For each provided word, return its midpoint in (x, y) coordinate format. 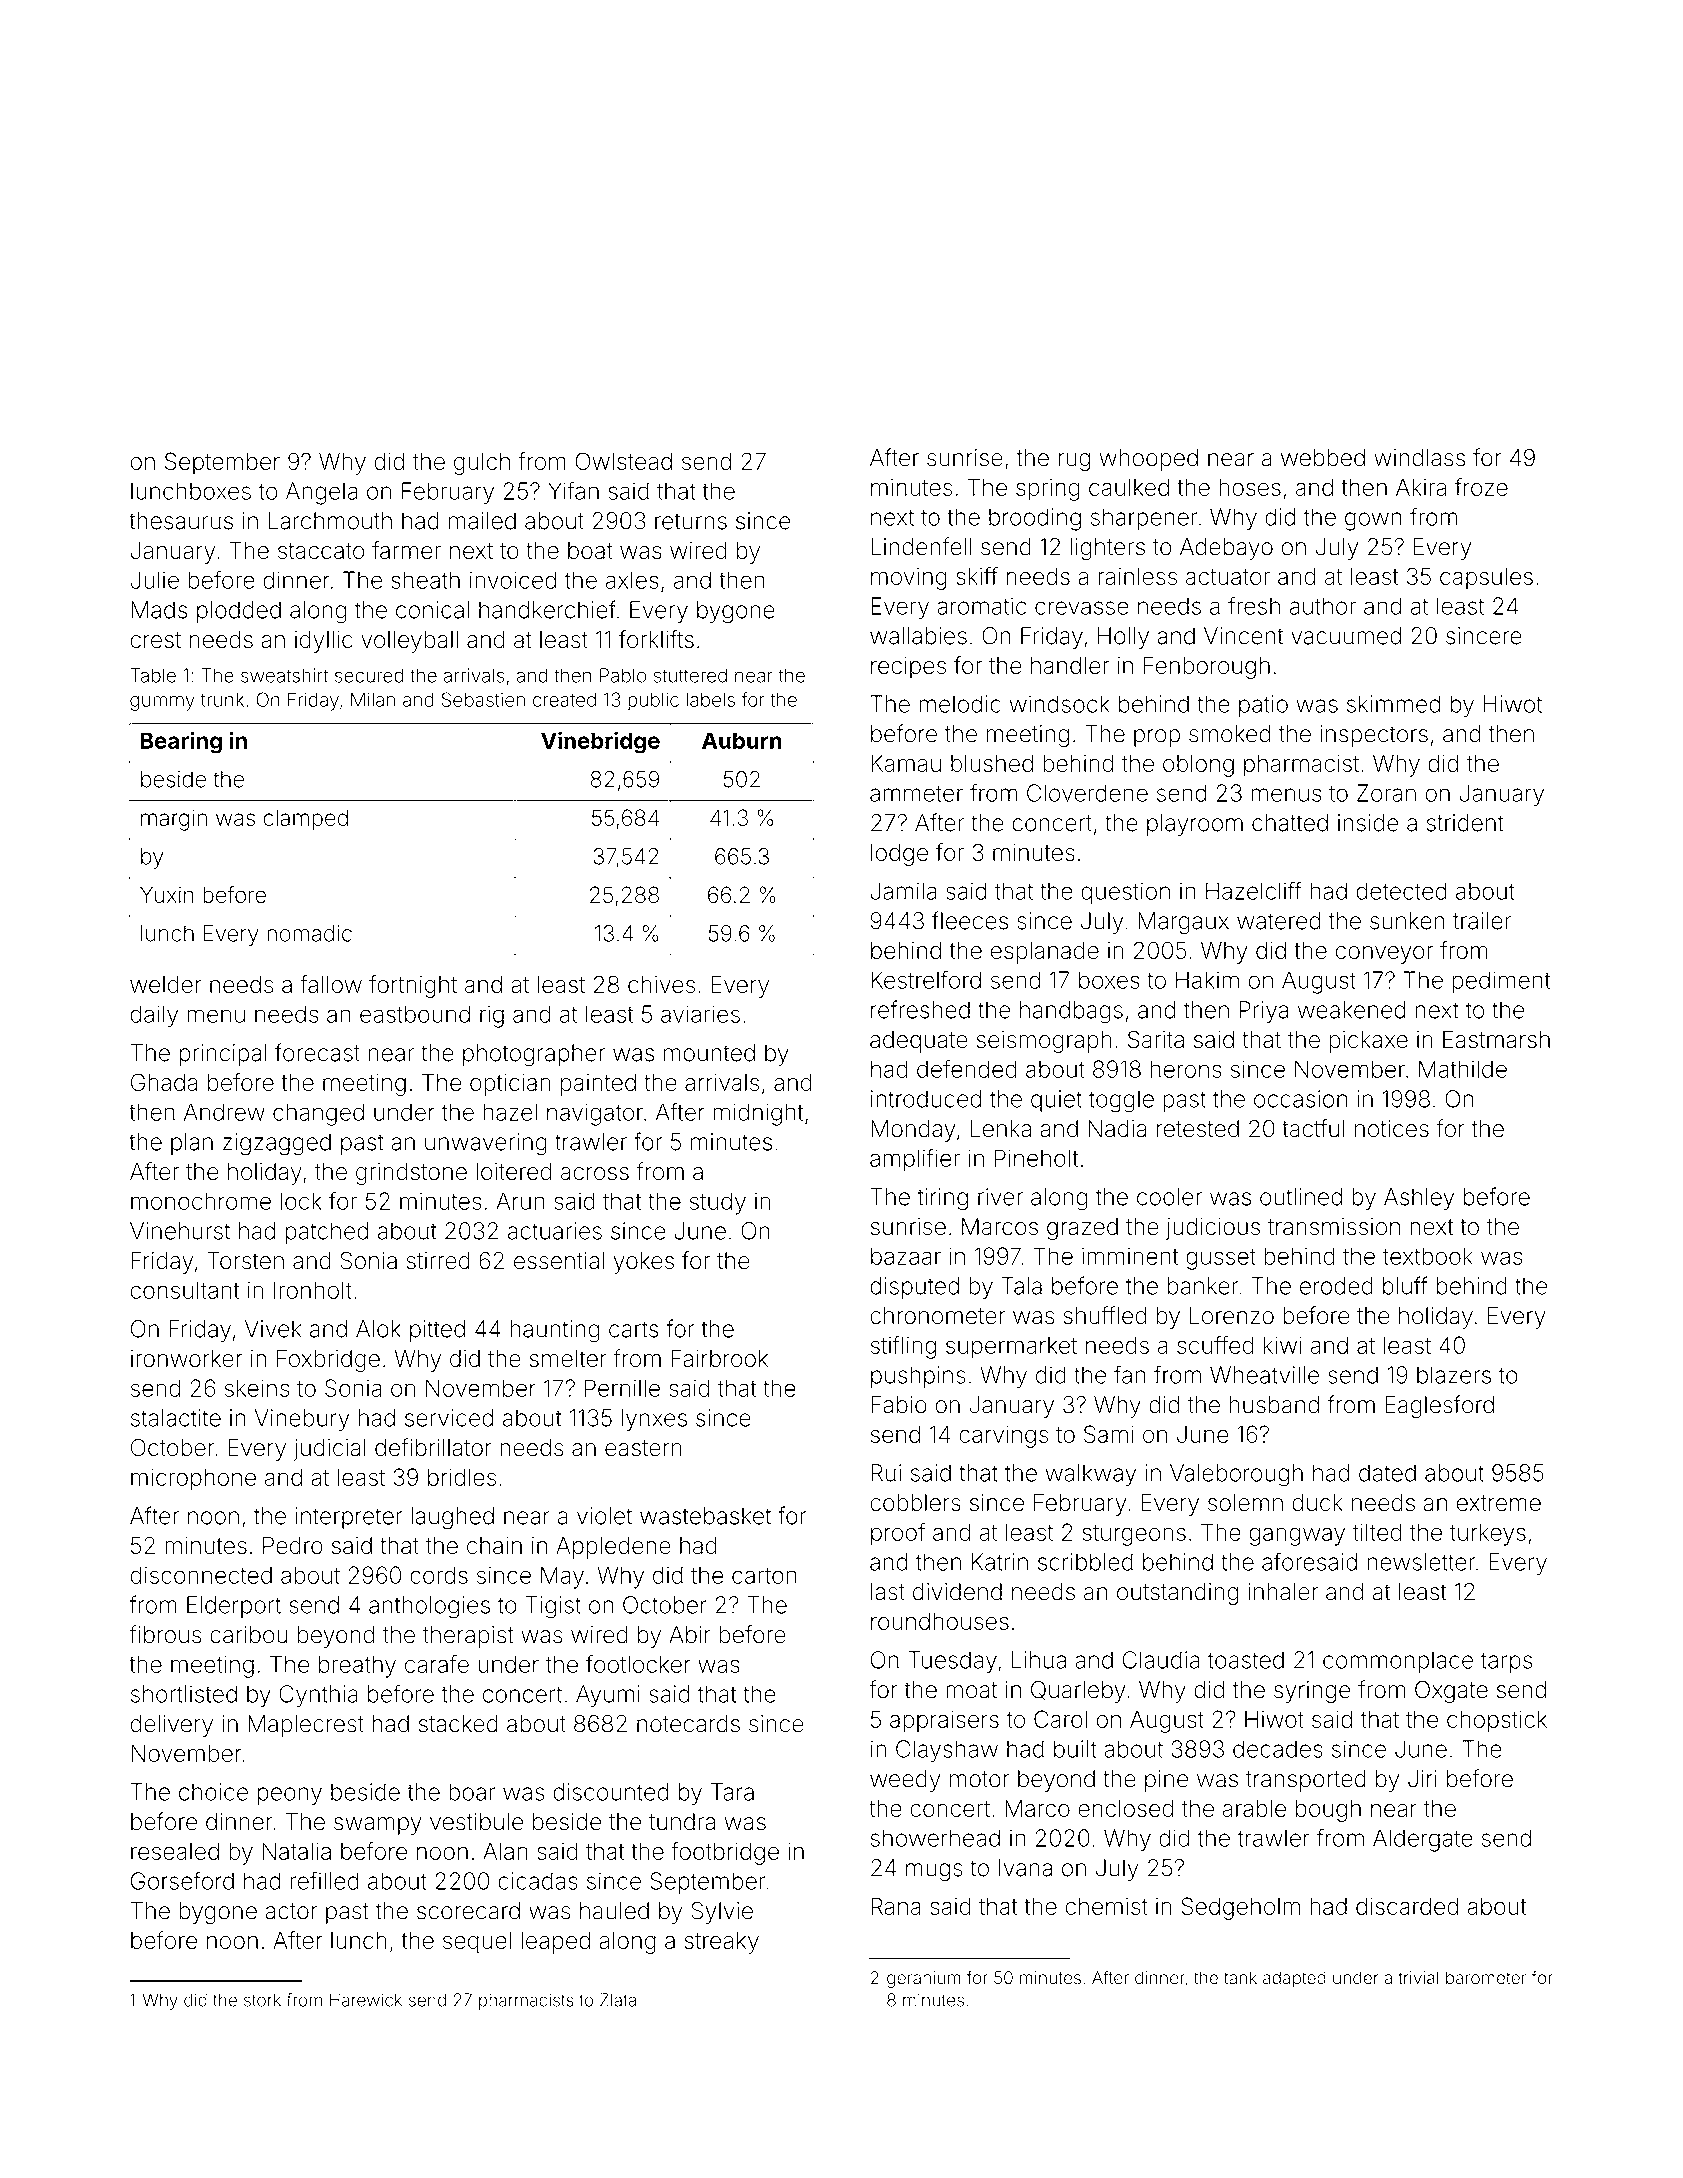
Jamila (903, 891)
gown (1373, 521)
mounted (709, 1053)
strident (1465, 823)
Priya (1264, 1012)
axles (632, 580)
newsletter (1421, 1562)
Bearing (181, 742)
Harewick (366, 2000)
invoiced (513, 580)
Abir (690, 1635)
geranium (924, 1979)
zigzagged (277, 1144)
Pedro (293, 1546)
